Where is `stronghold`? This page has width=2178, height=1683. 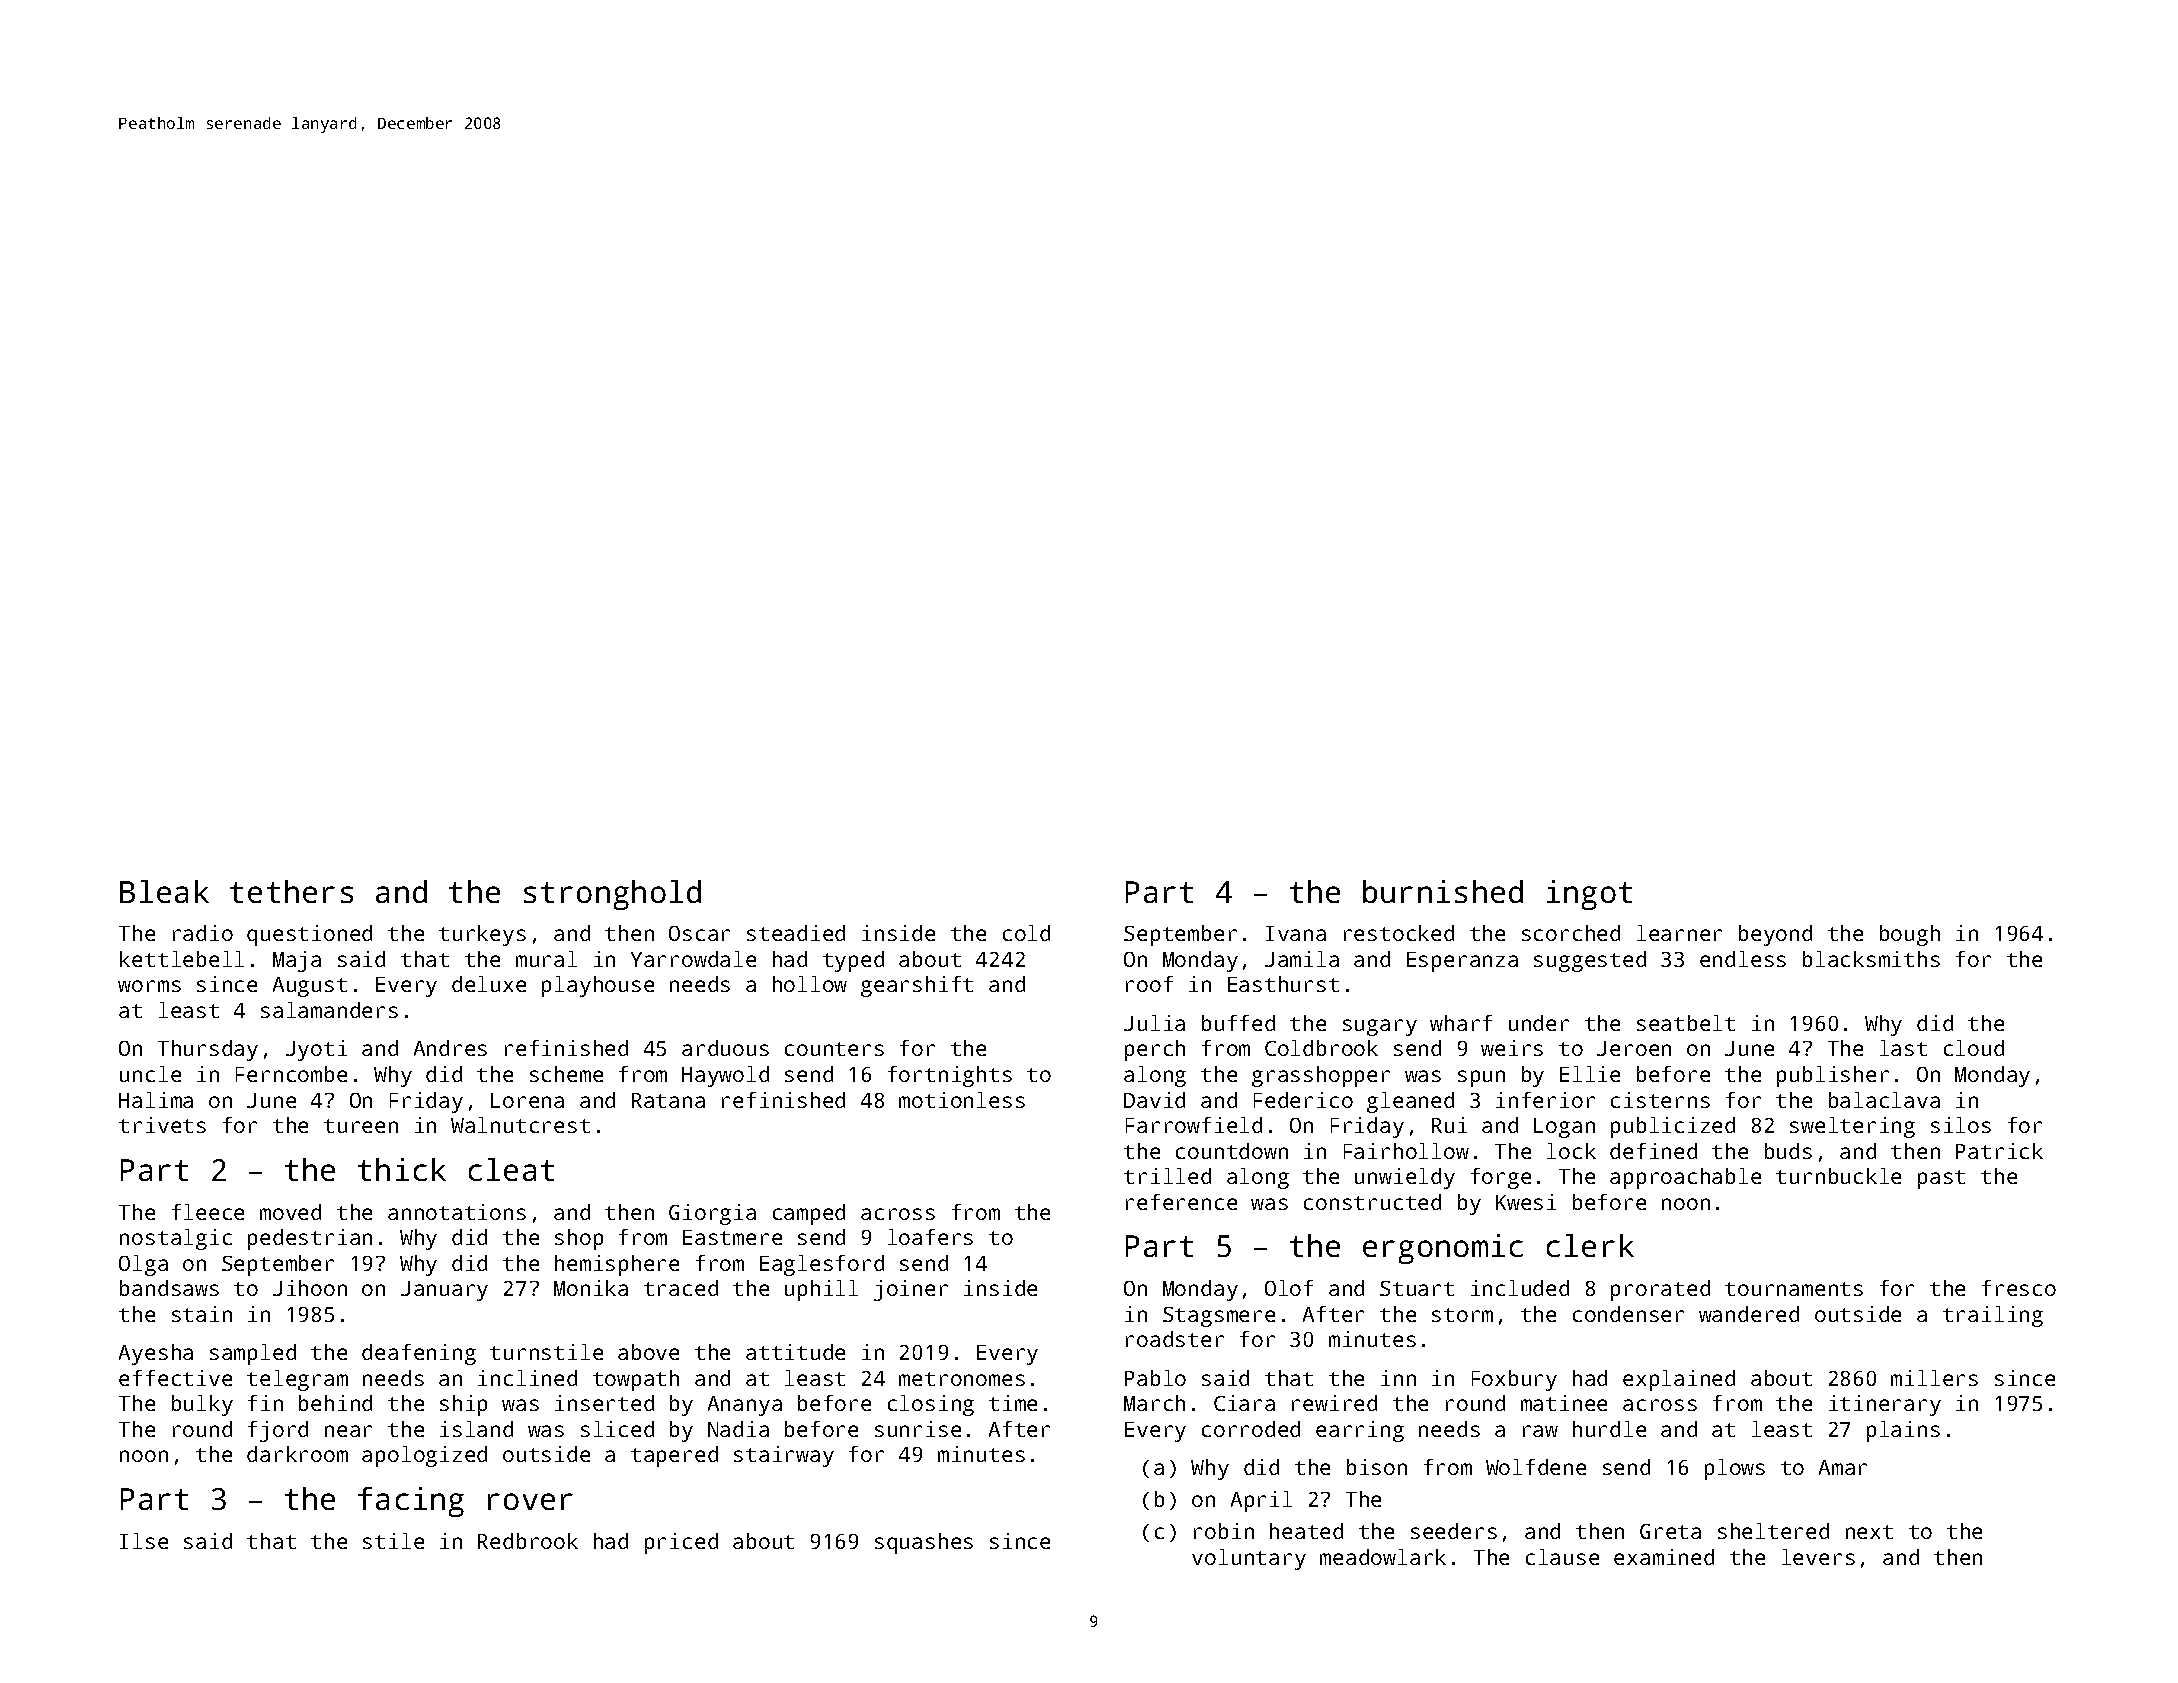
stronghold is located at coordinates (612, 895).
